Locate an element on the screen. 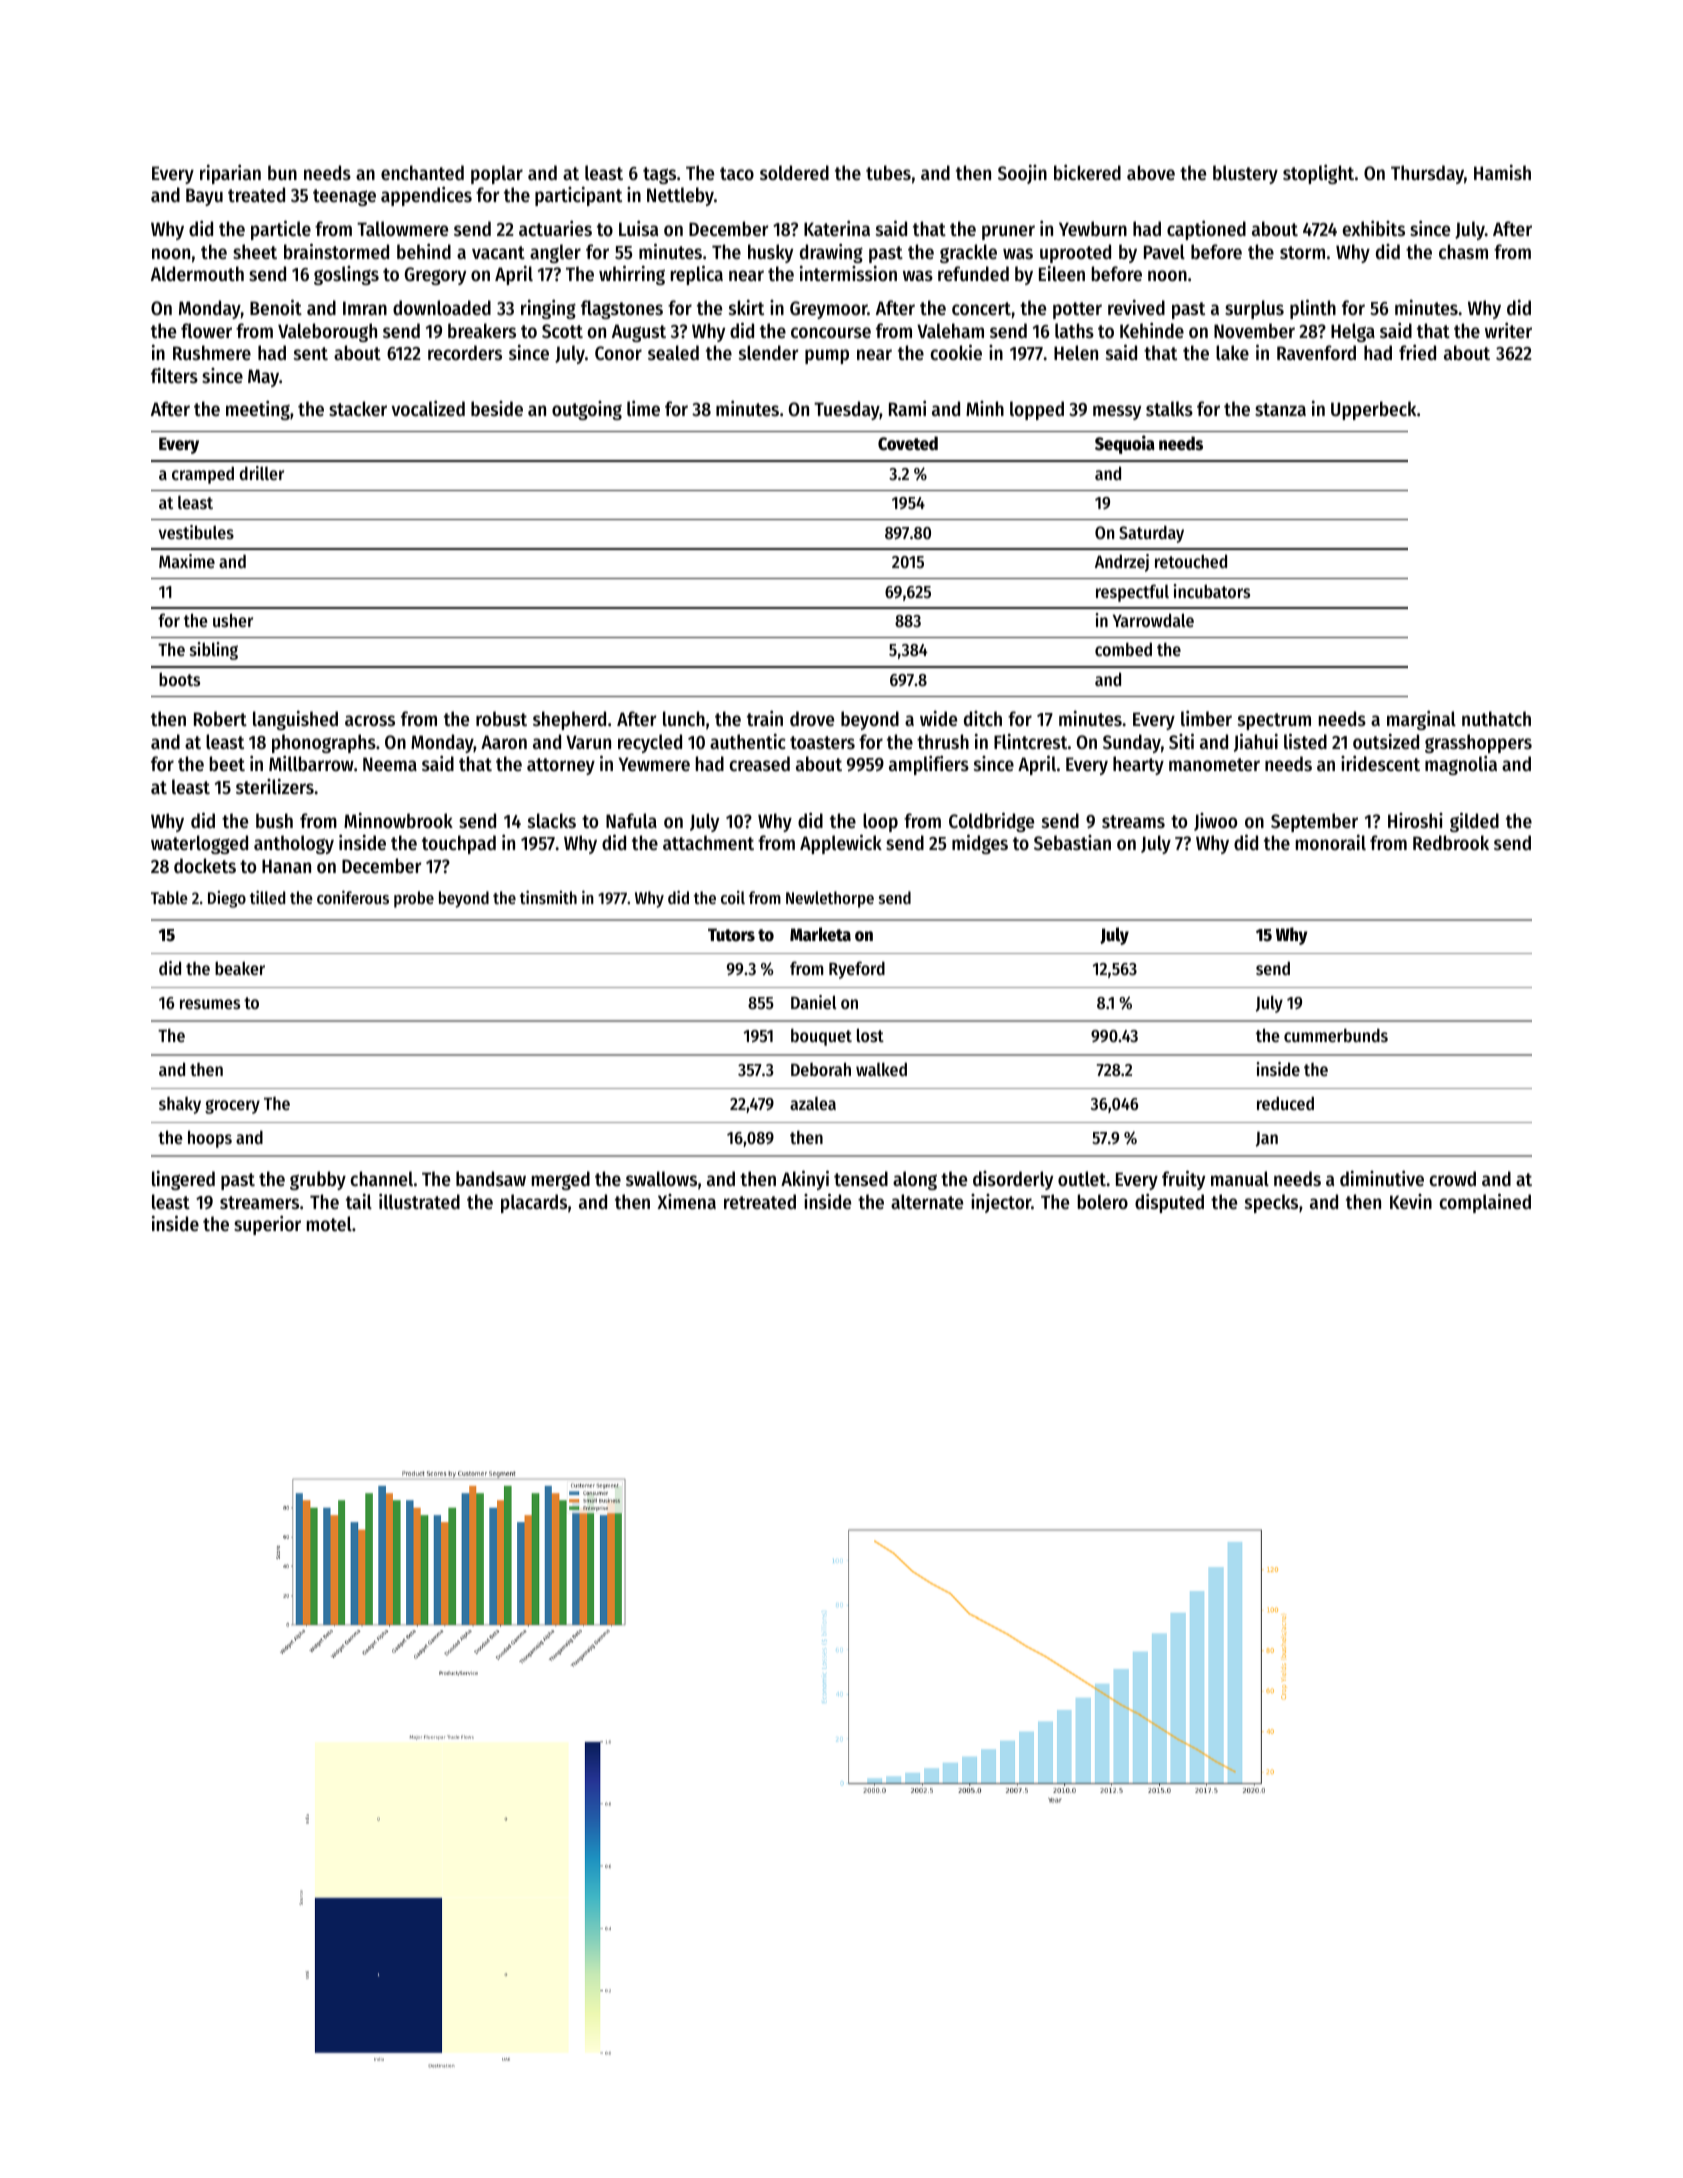 The height and width of the screenshot is (2178, 1683). grubby is located at coordinates (318, 1180).
